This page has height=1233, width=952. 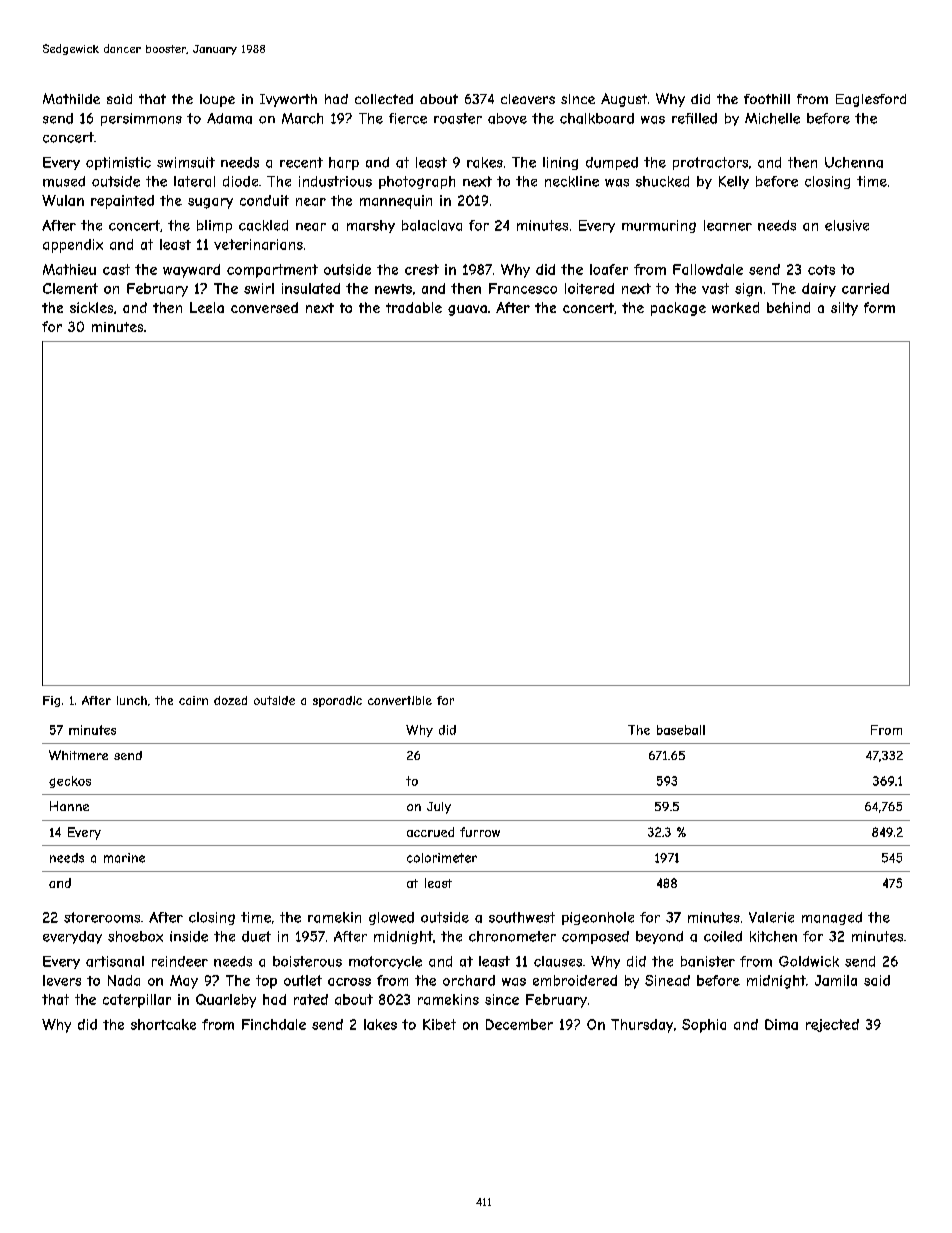 I want to click on Jamila, so click(x=836, y=980).
